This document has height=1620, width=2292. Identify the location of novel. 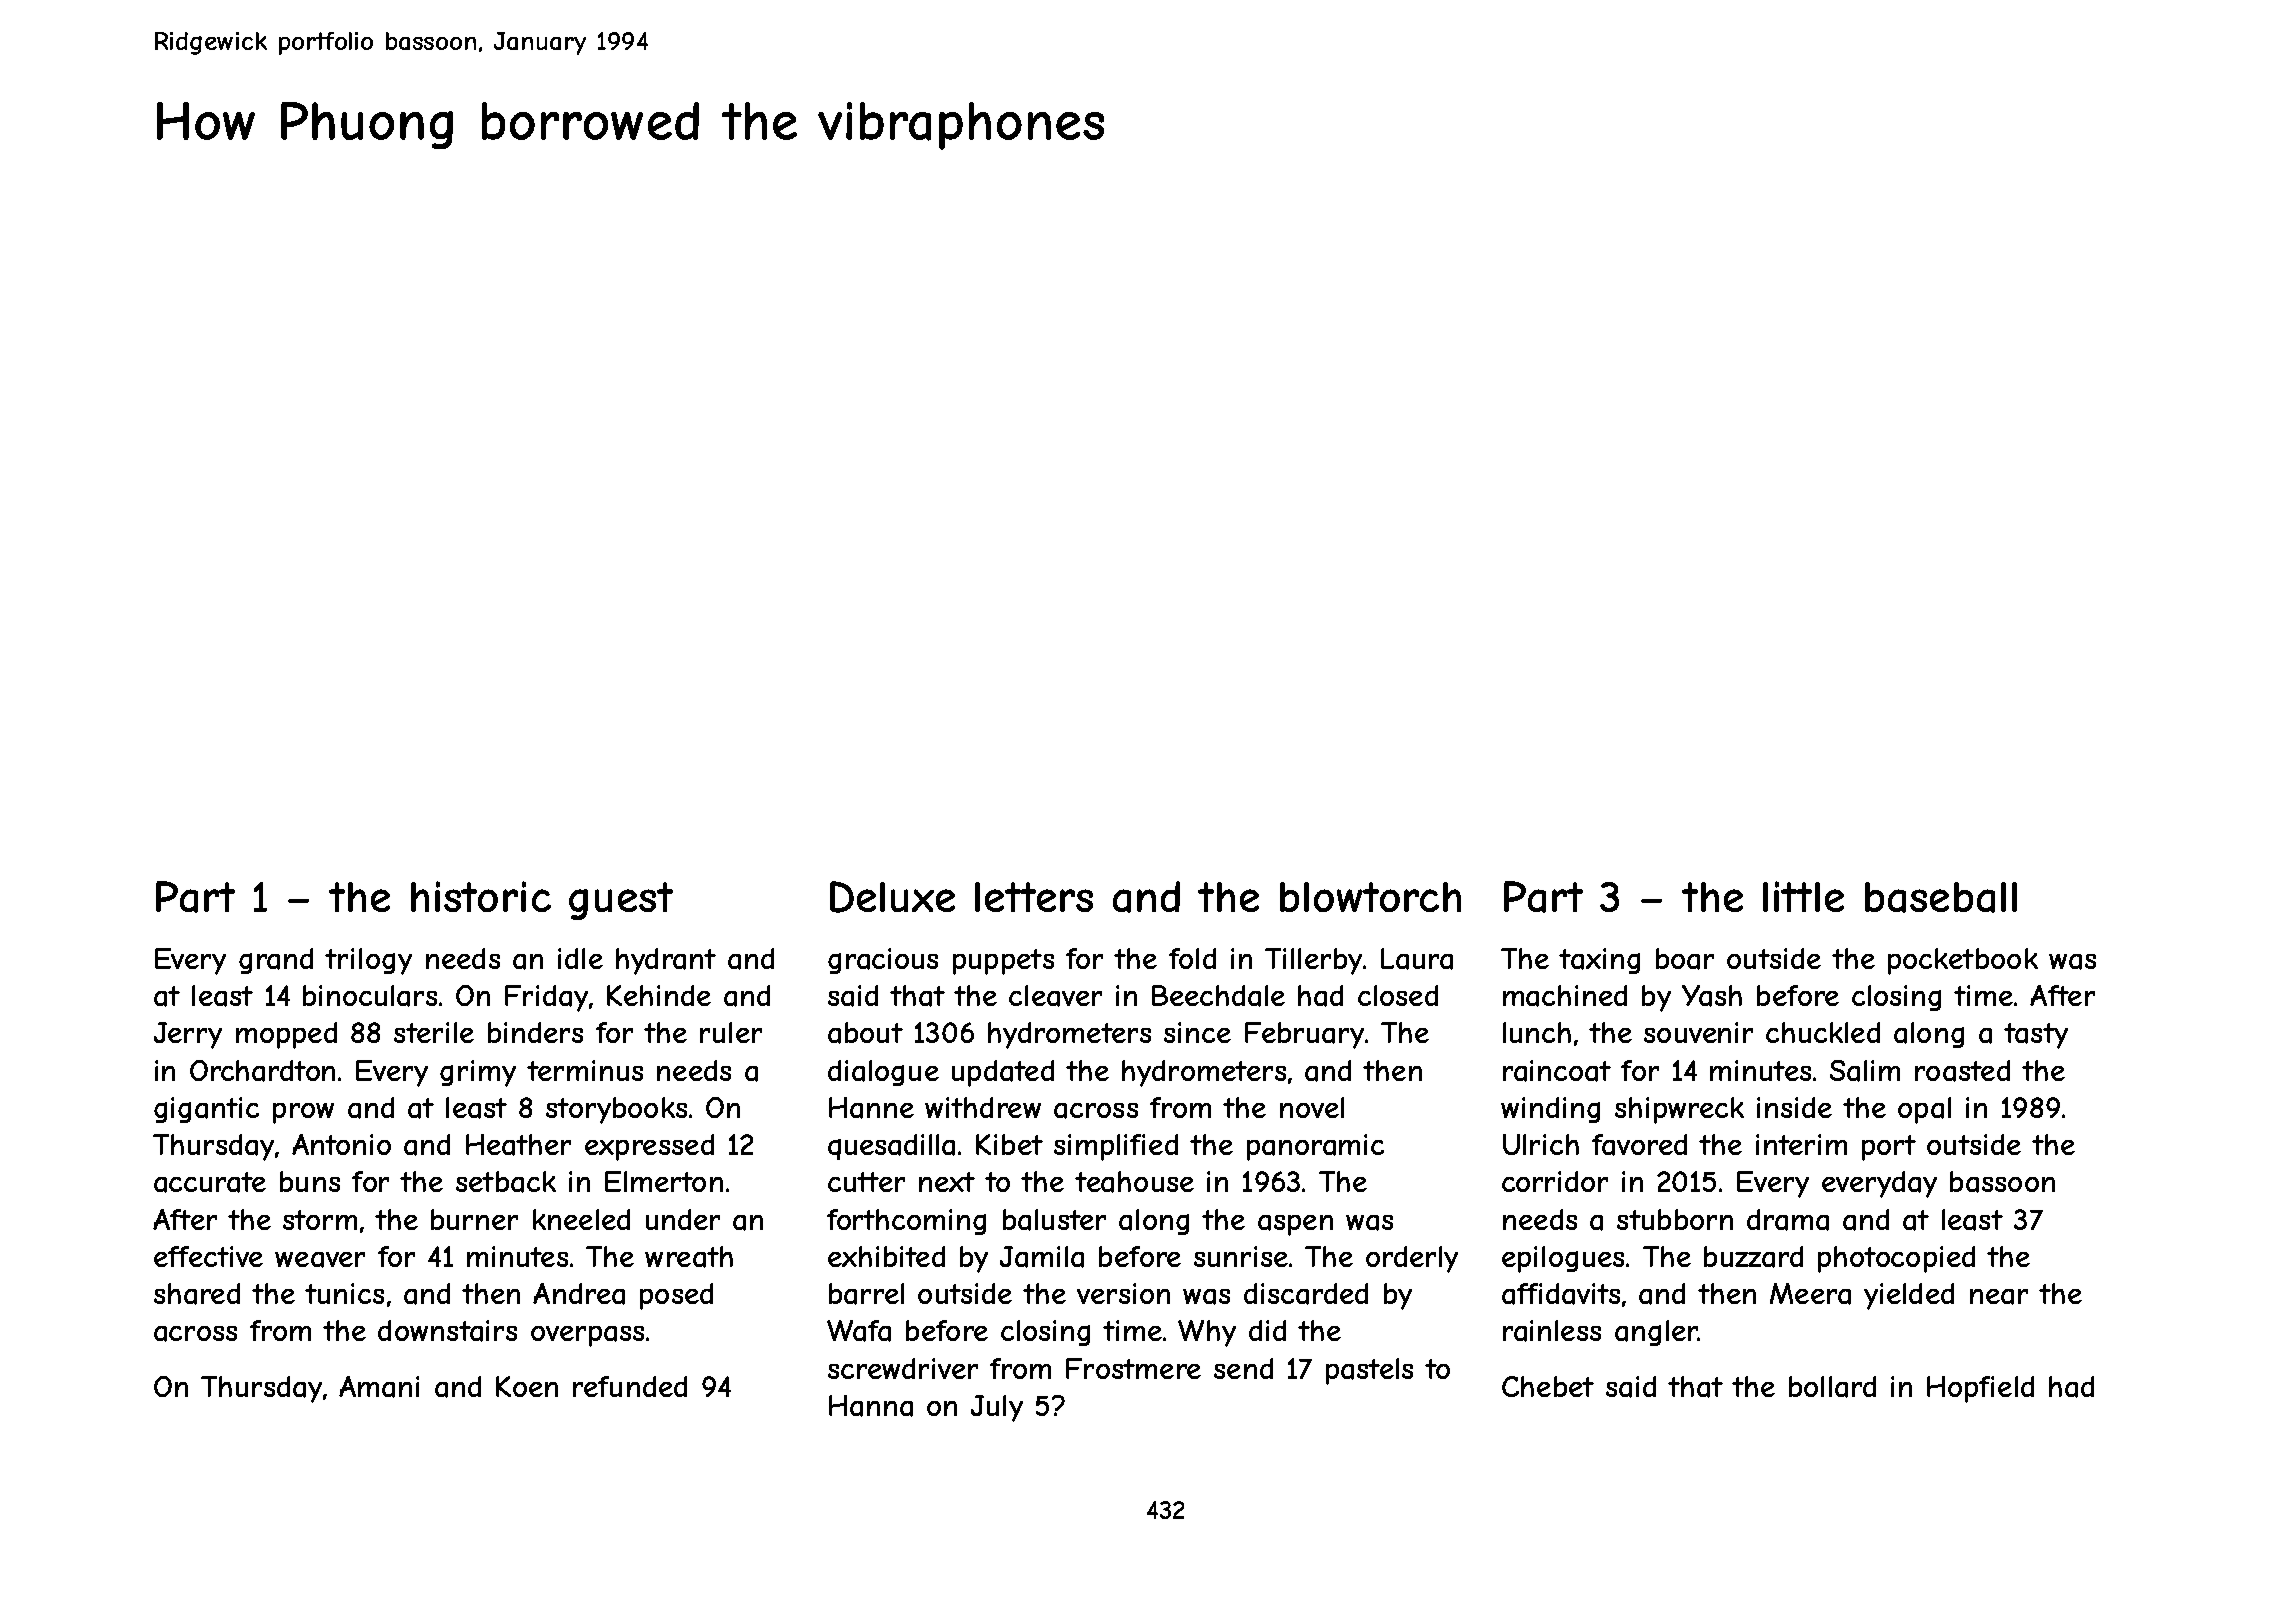
(1312, 1107).
